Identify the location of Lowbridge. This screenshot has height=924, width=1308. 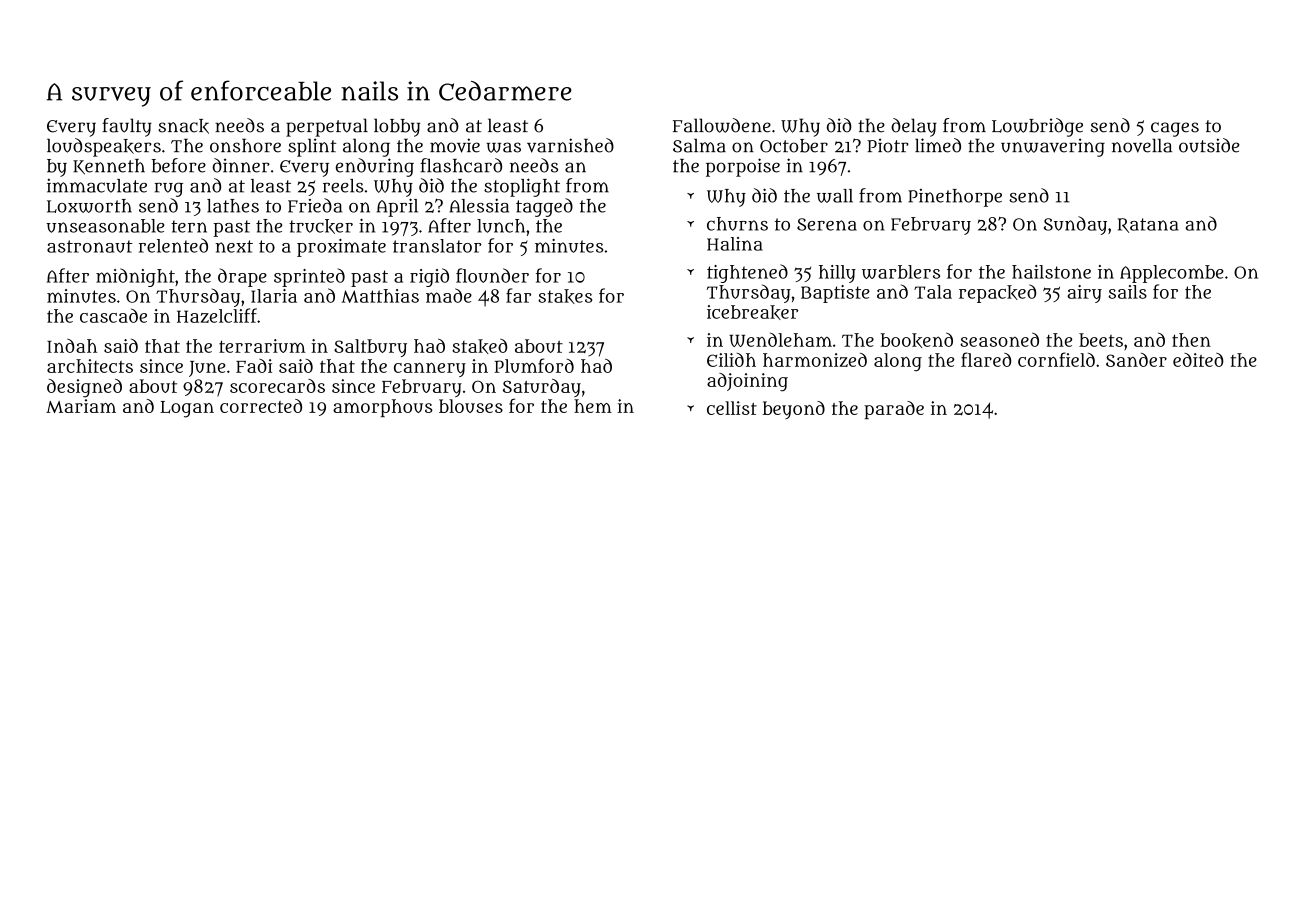
(1037, 127).
